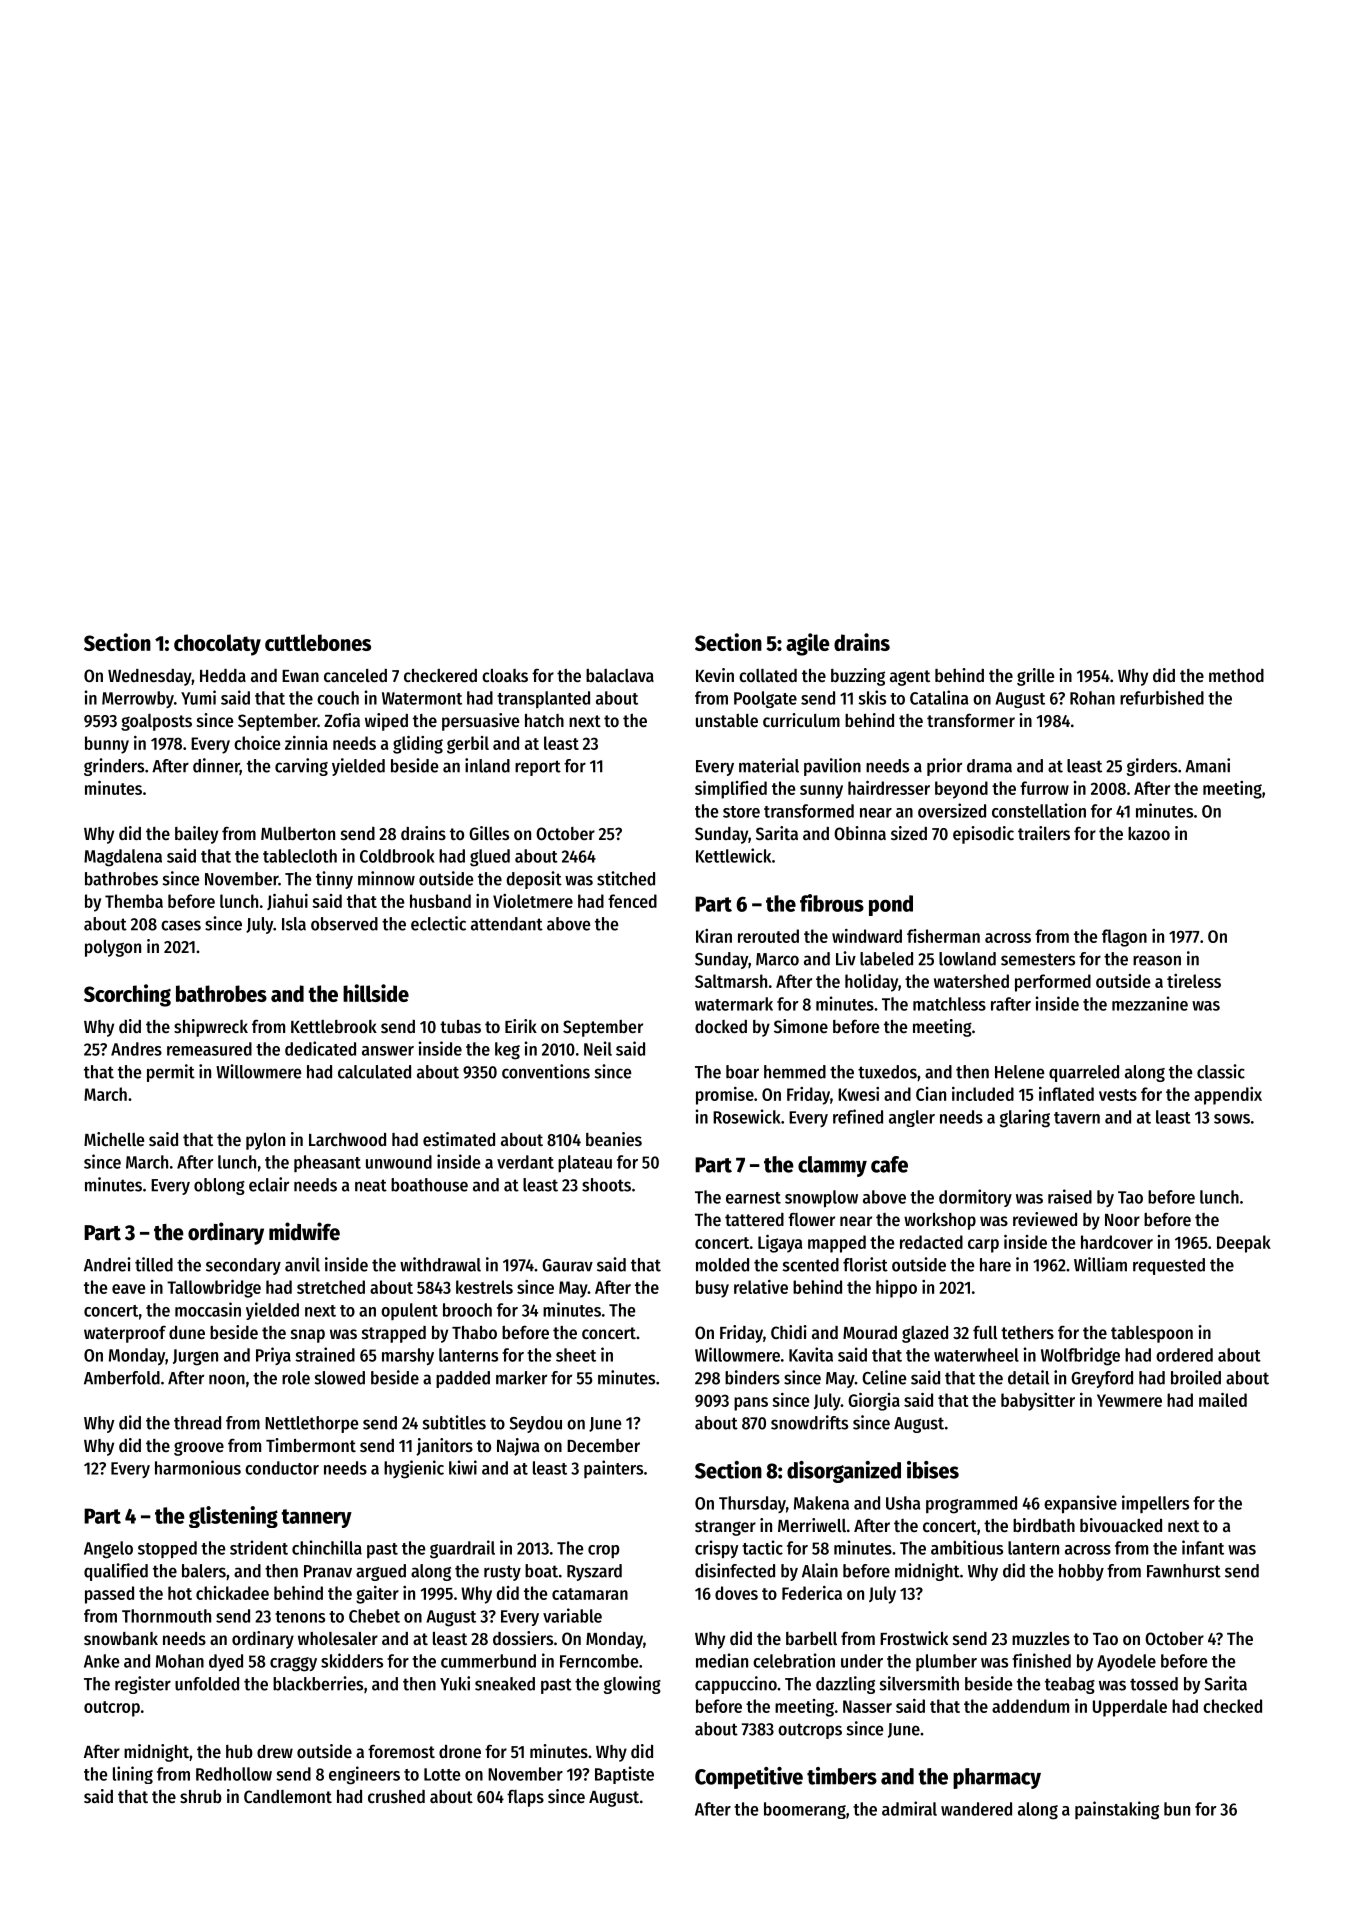 This screenshot has width=1356, height=1917. What do you see at coordinates (196, 835) in the screenshot?
I see `bailey` at bounding box center [196, 835].
